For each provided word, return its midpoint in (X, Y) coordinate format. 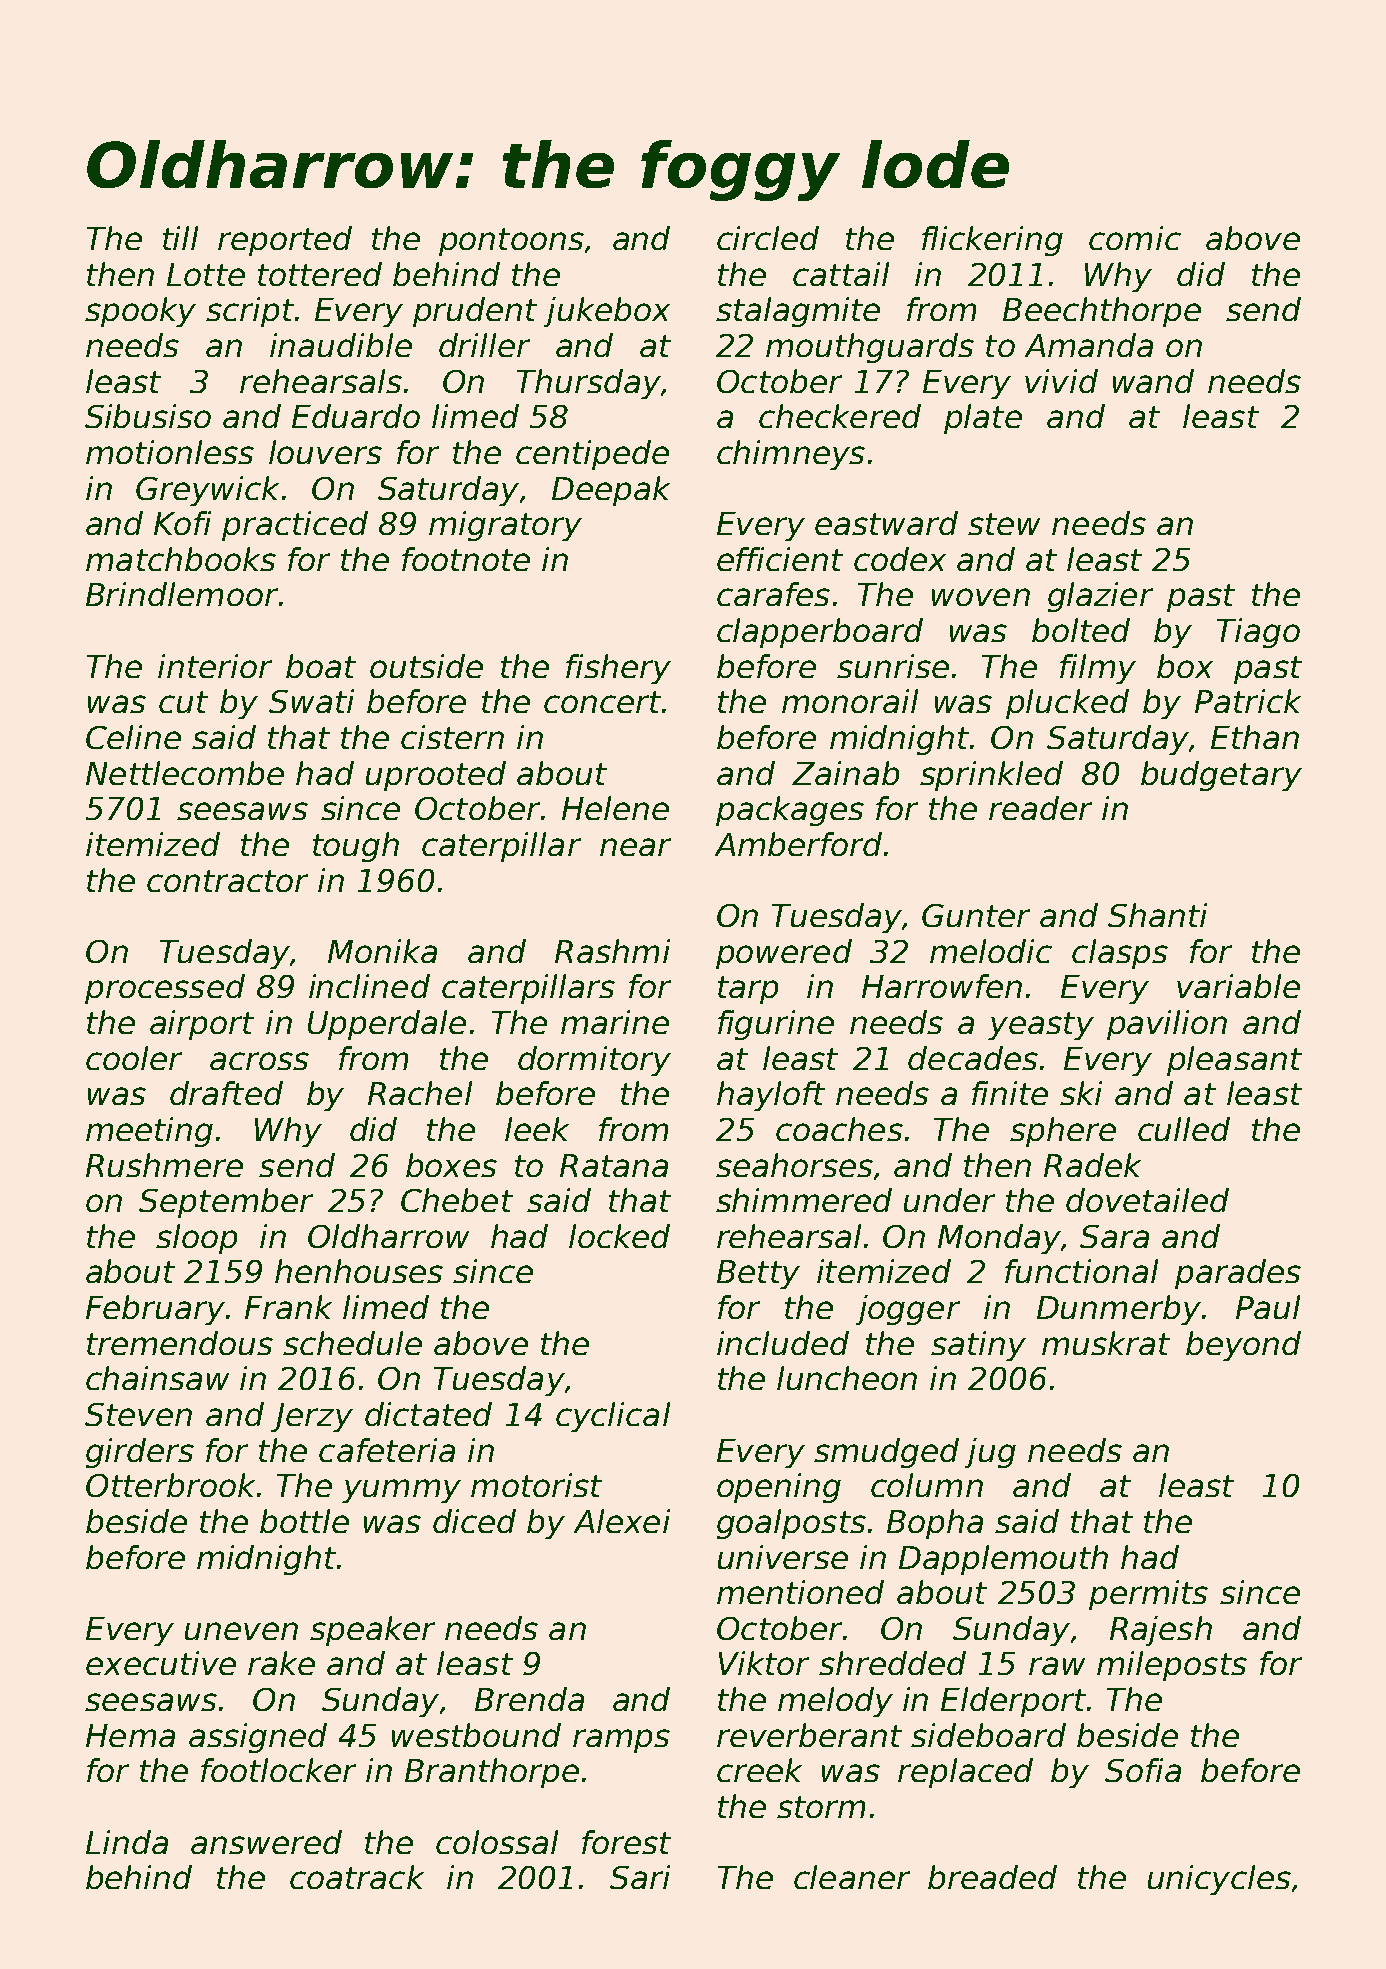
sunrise (893, 666)
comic (1135, 238)
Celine (133, 737)
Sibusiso (148, 416)
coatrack (357, 1877)
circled (768, 238)
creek (759, 1770)
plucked (1067, 704)
